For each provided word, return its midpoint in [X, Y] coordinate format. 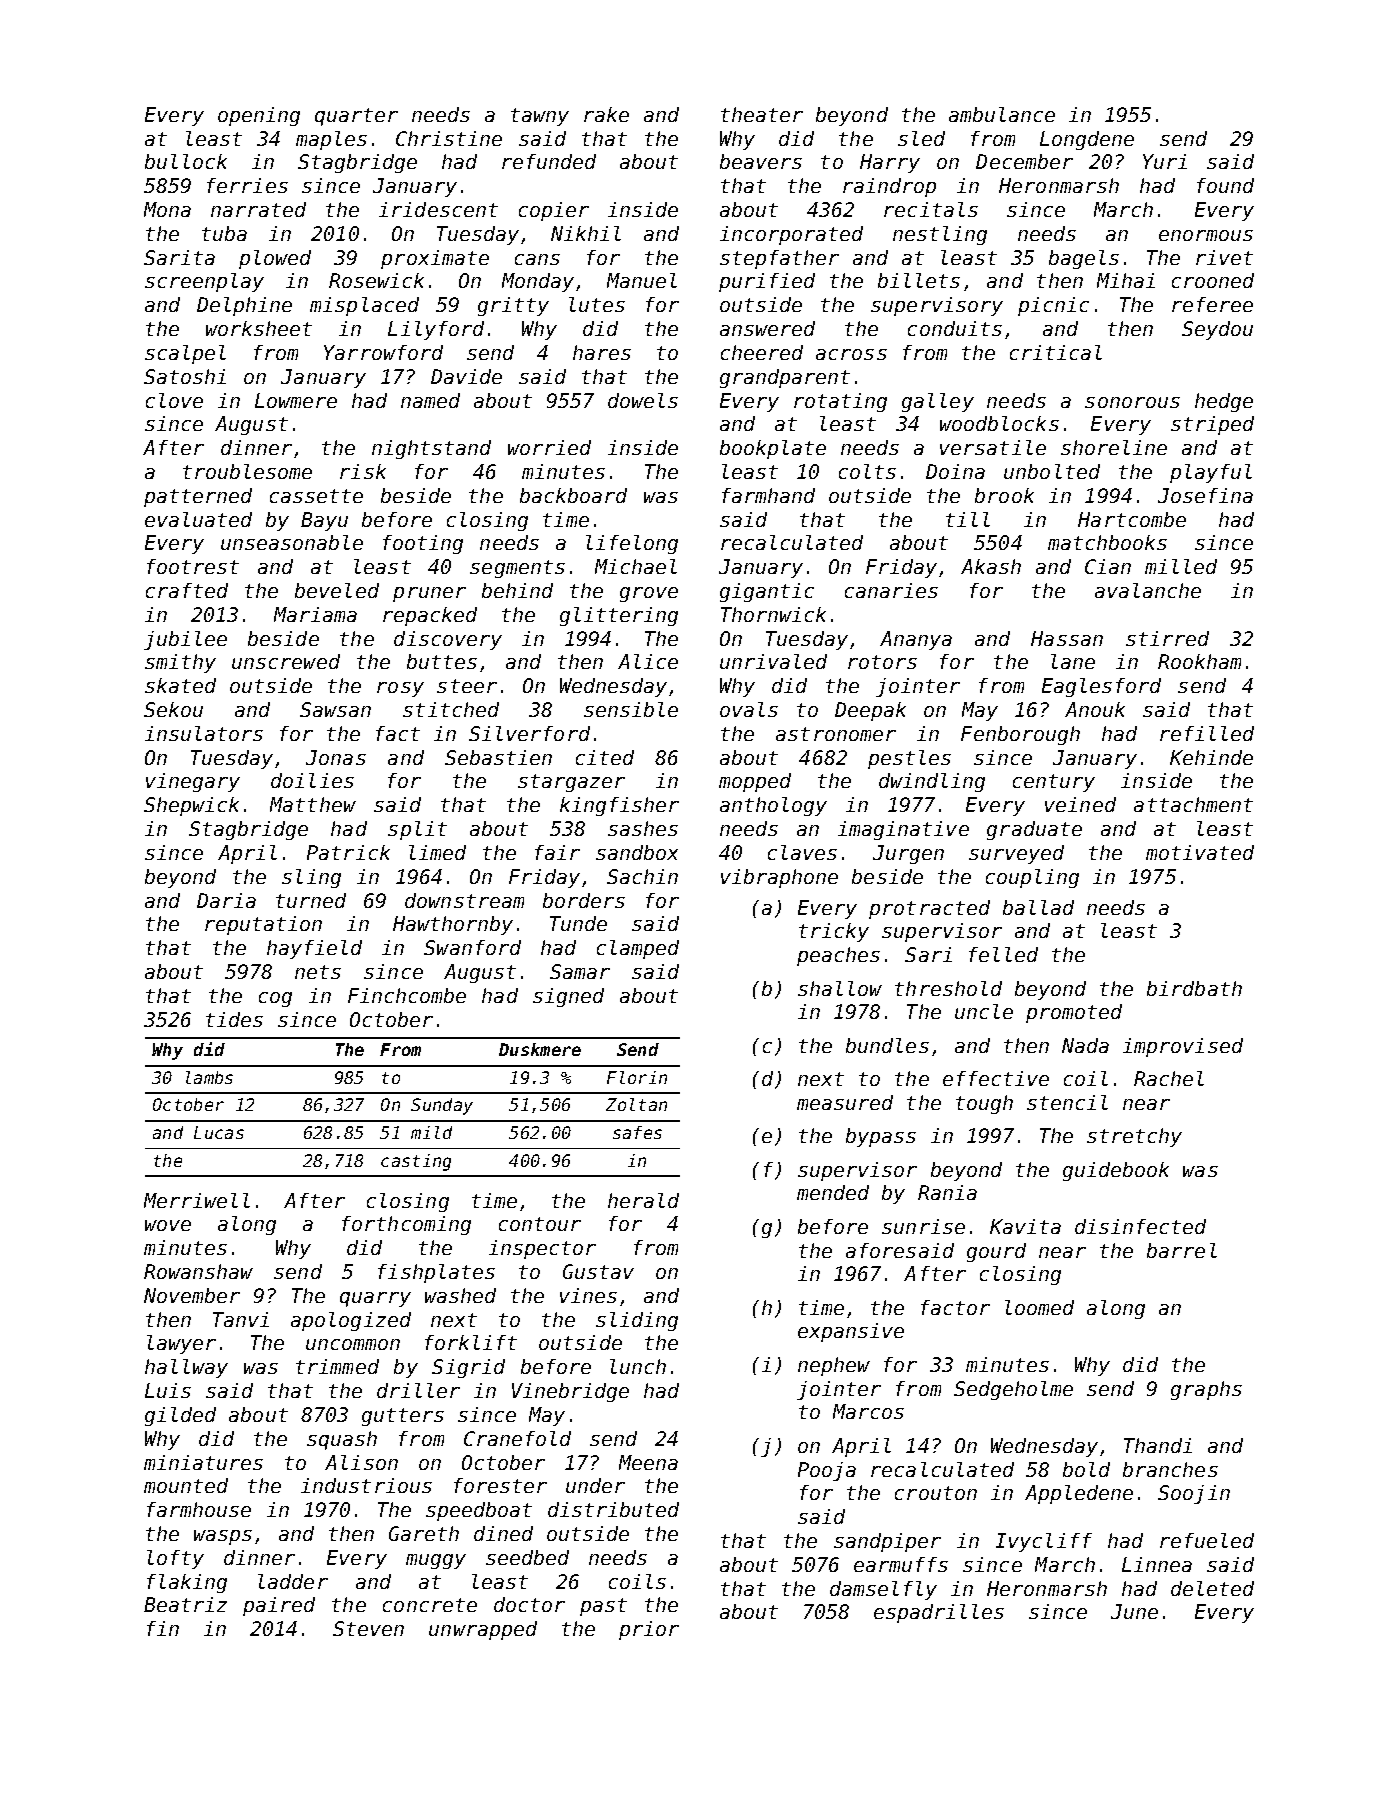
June [1134, 1611]
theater [762, 114]
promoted [1074, 1013]
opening [259, 116]
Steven [368, 1628]
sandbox [637, 852]
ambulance [1002, 114]
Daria [226, 900]
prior [649, 1630]
